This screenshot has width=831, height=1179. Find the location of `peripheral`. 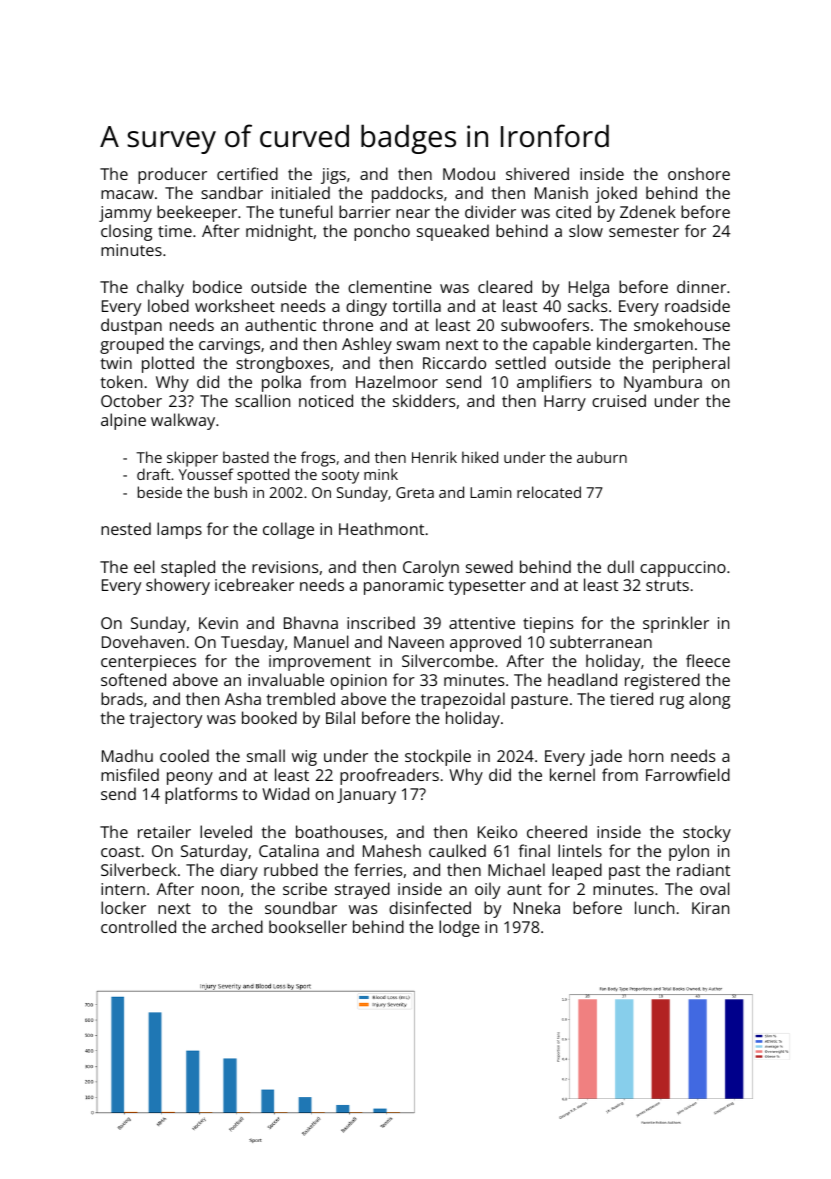

peripheral is located at coordinates (691, 364).
